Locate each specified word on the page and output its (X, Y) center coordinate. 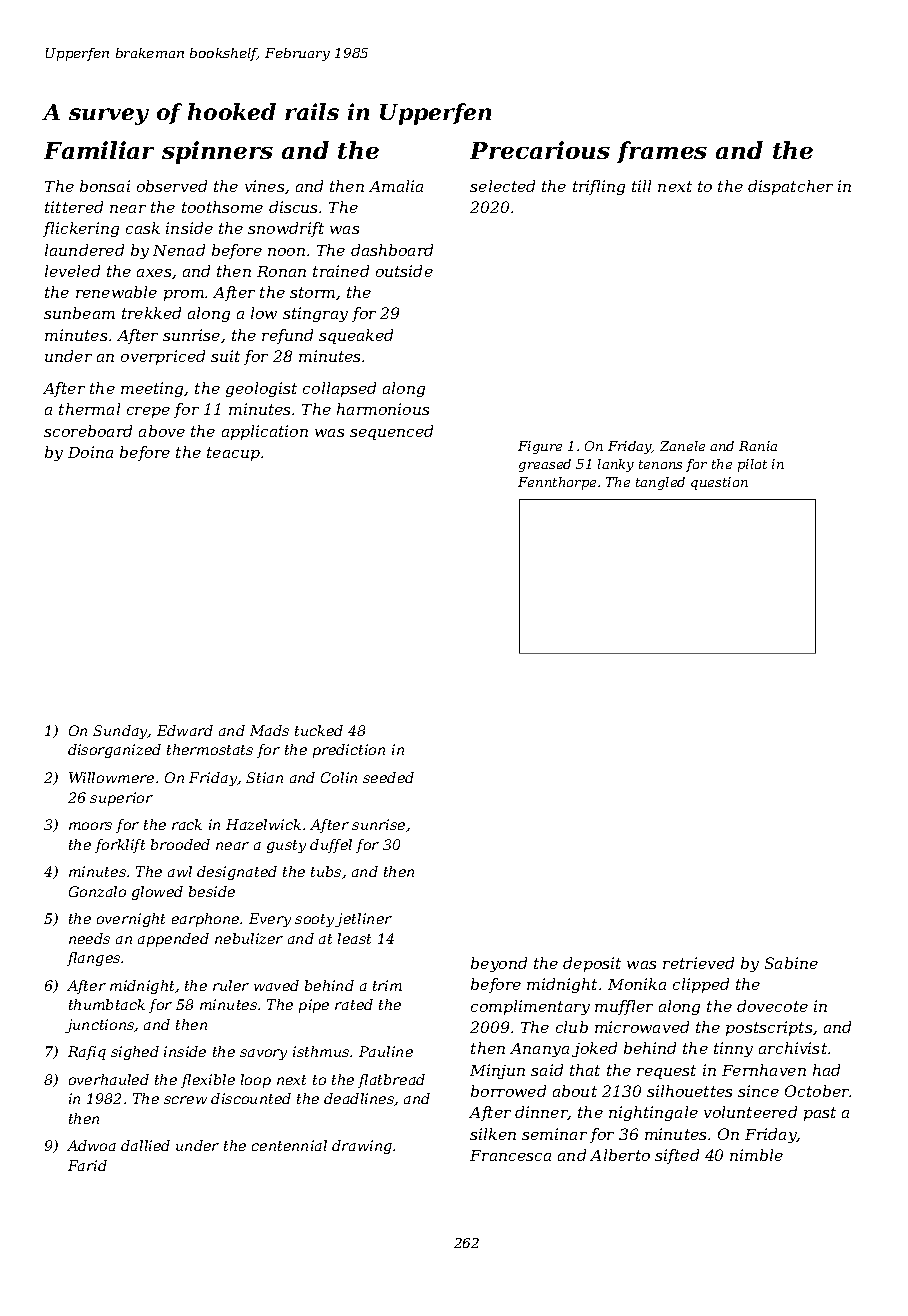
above (162, 431)
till (641, 186)
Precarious (540, 150)
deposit (592, 964)
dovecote (772, 1006)
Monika (637, 984)
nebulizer (249, 938)
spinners (217, 152)
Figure (540, 447)
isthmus (321, 1051)
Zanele (682, 446)
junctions (100, 1026)
